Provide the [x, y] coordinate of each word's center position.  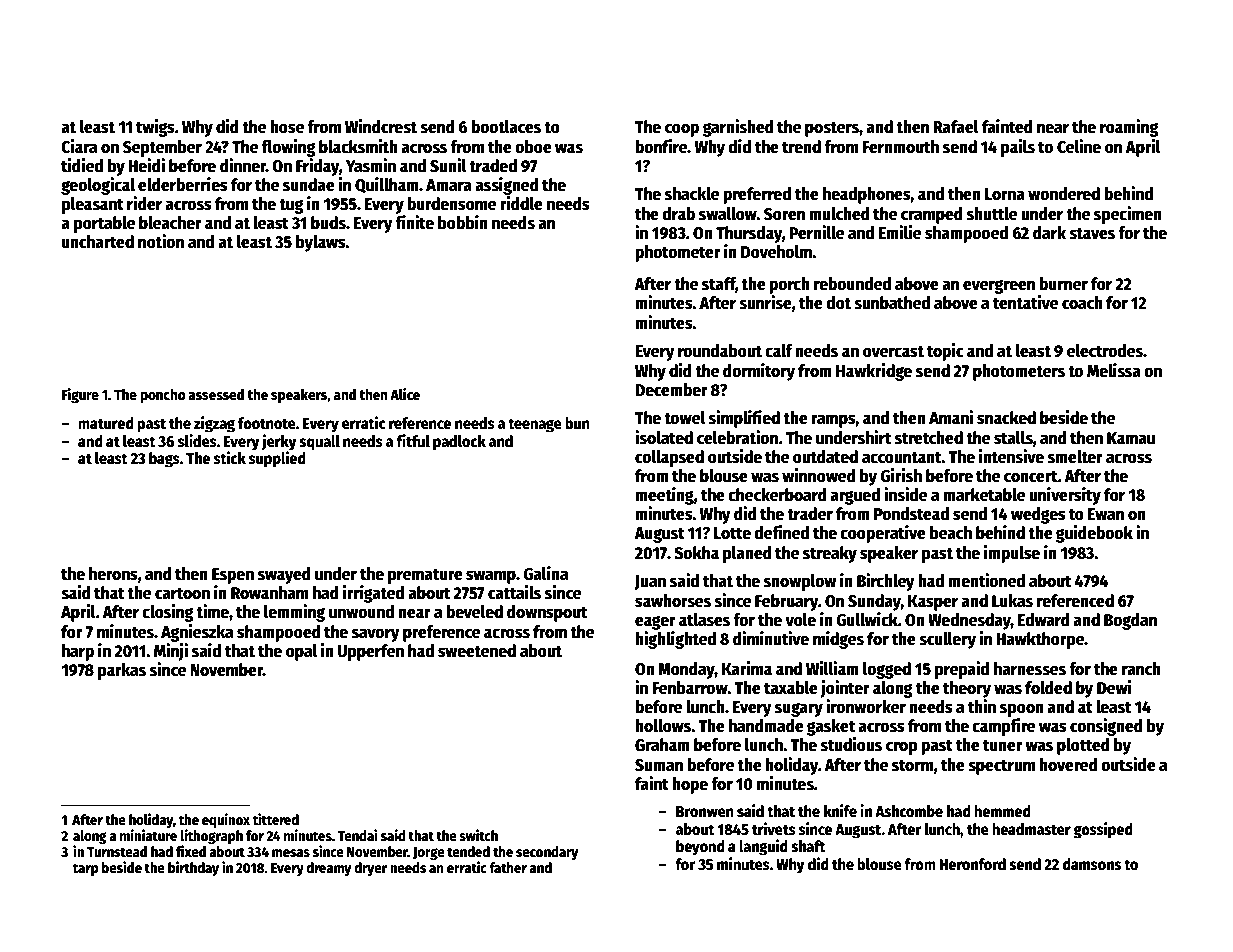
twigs [155, 128]
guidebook [1094, 534]
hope [690, 785]
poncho [163, 396]
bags [164, 460]
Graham [662, 745]
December [671, 390]
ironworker [866, 706]
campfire [1003, 727]
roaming [1129, 128]
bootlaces [506, 127]
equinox [226, 820]
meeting [664, 496]
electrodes [1105, 351]
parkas [122, 671]
